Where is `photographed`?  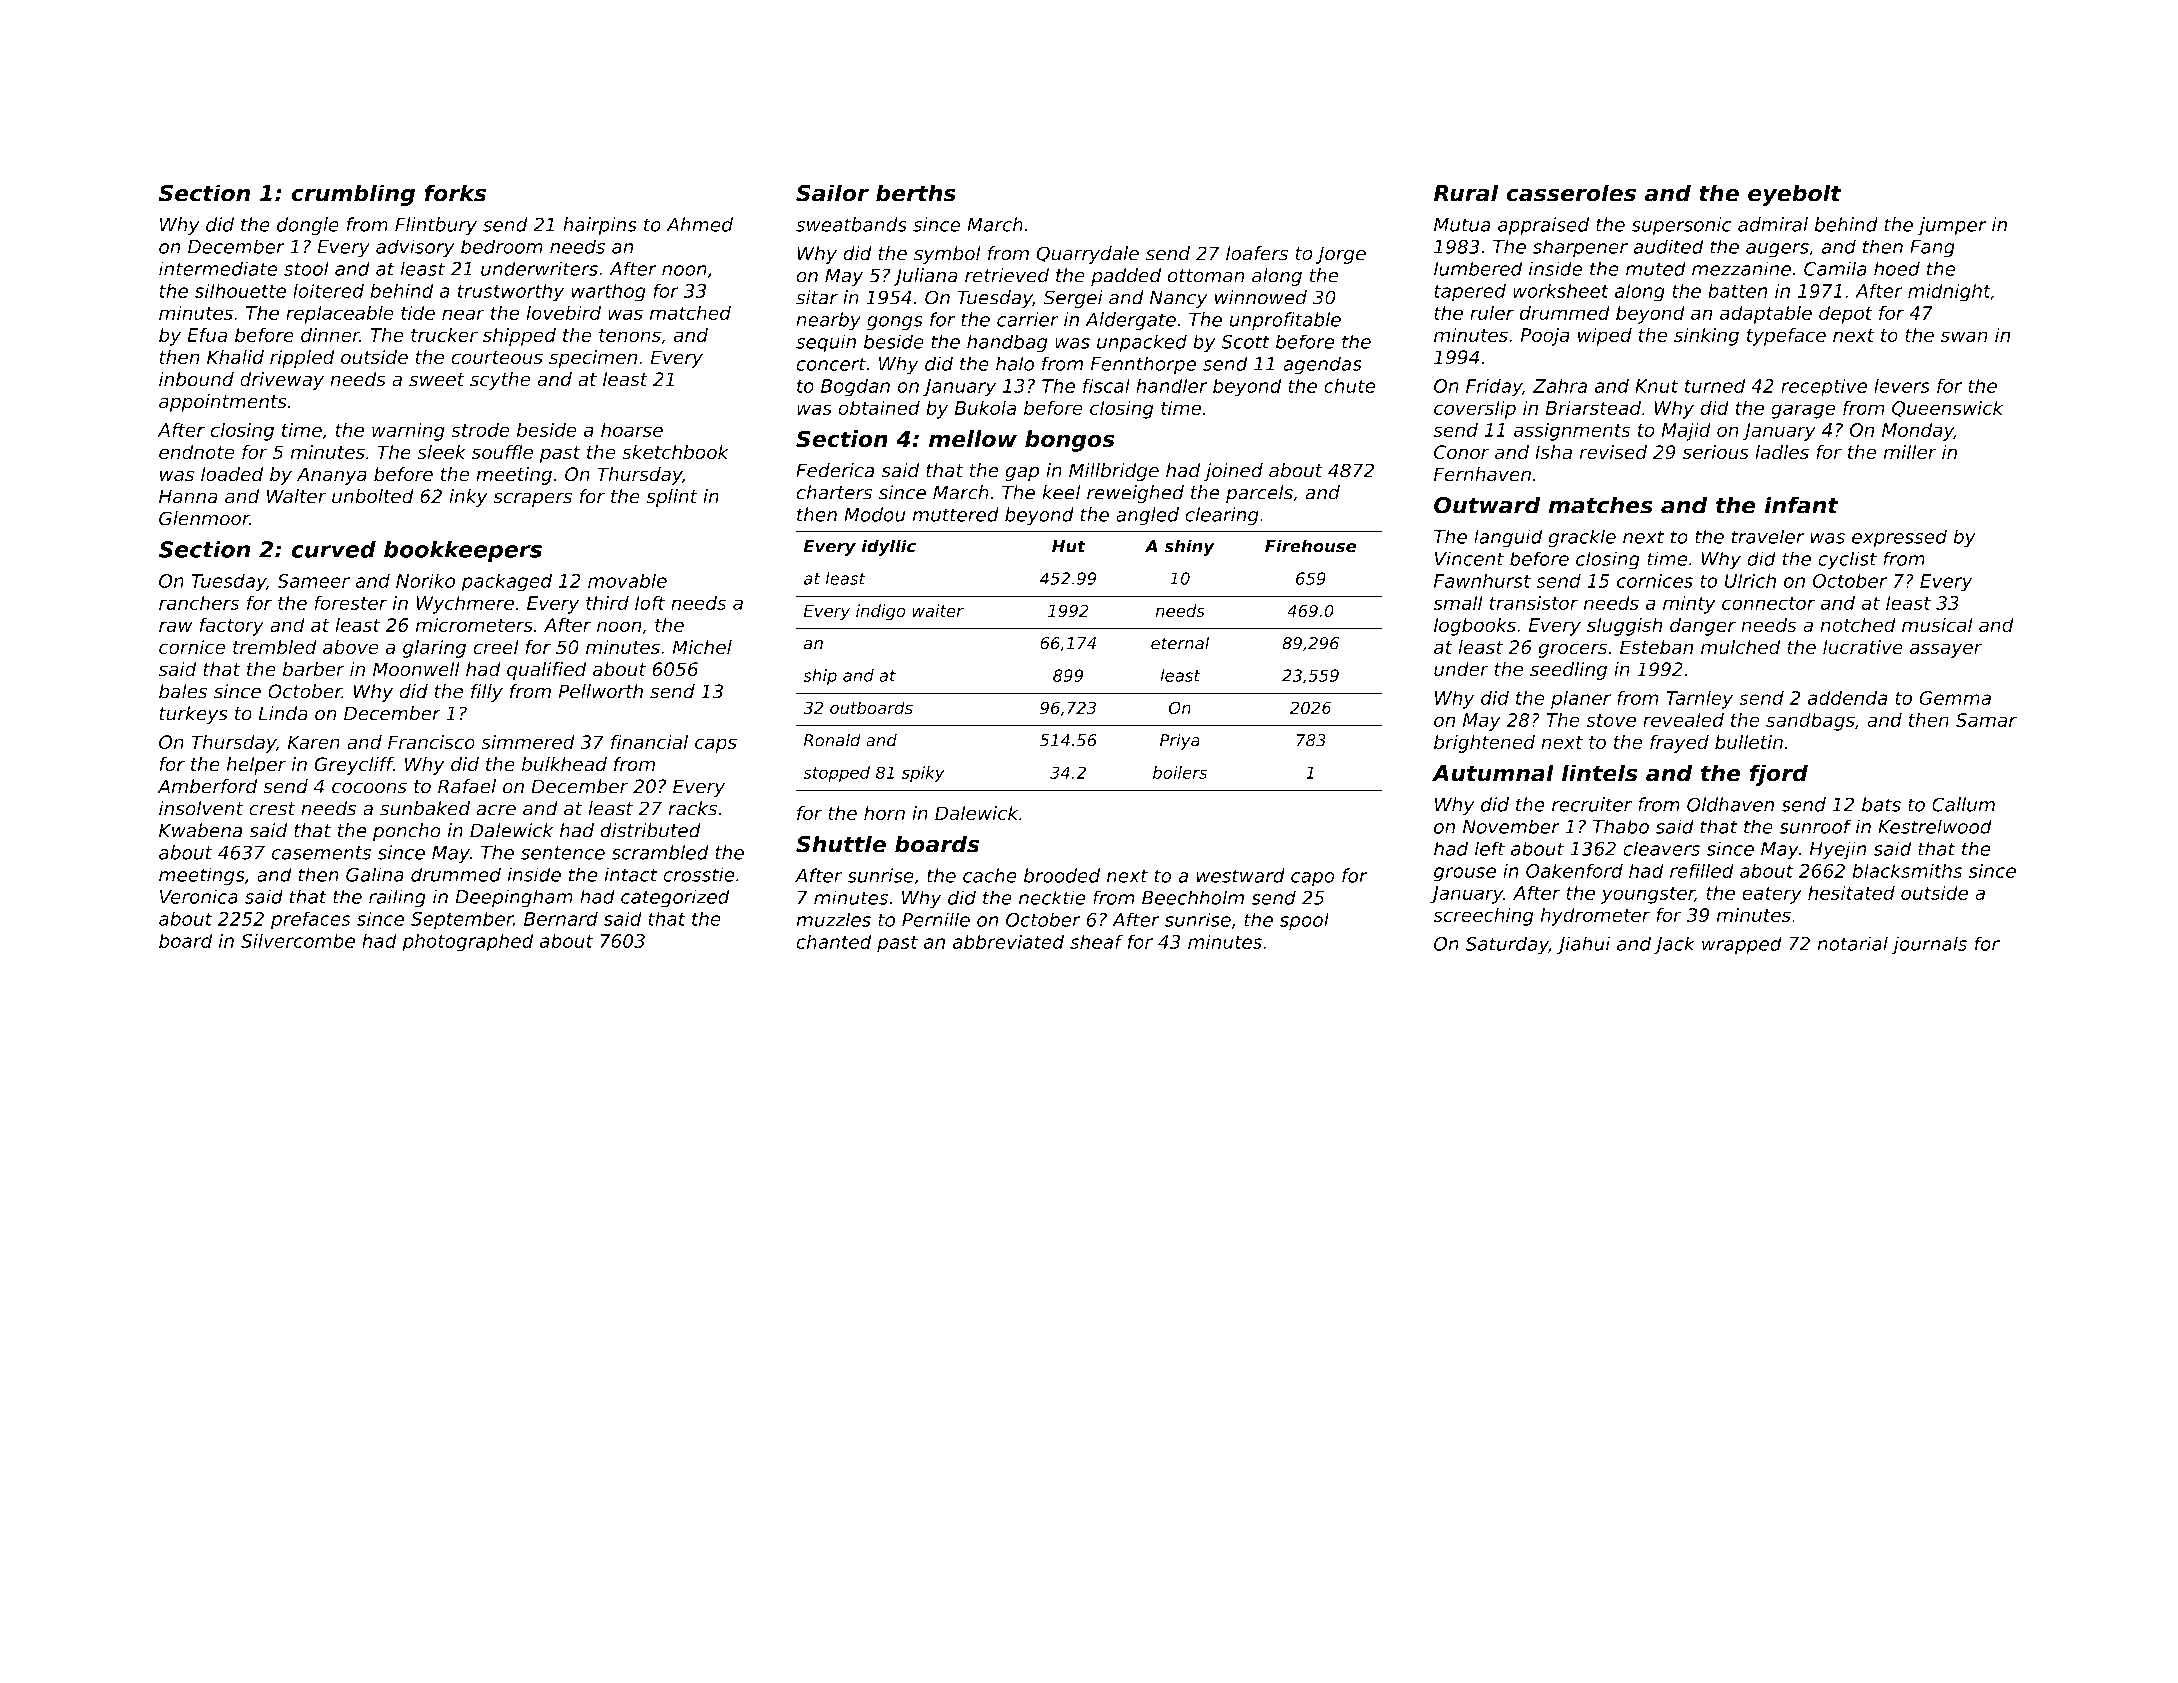 photographed is located at coordinates (468, 942).
